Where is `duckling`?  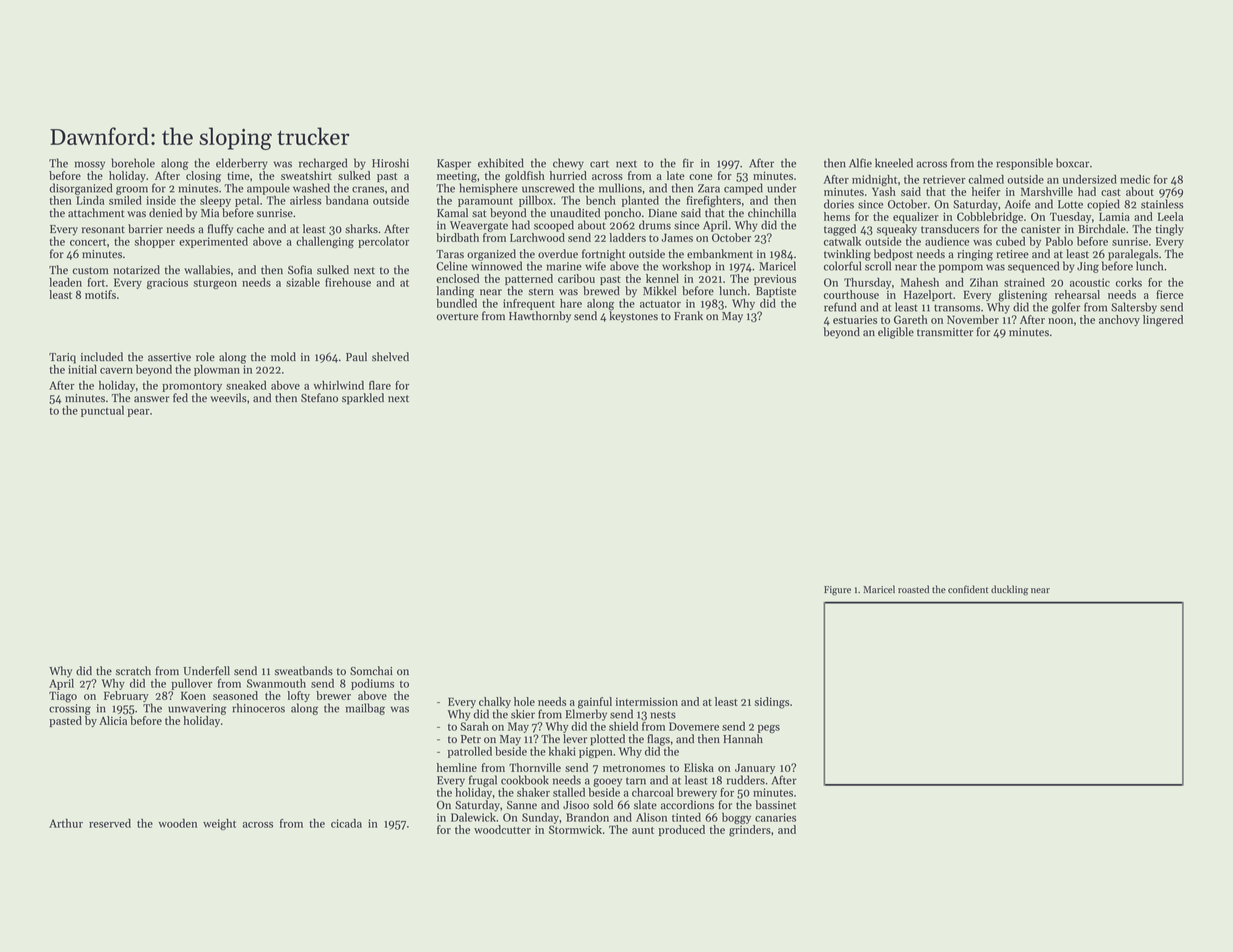 duckling is located at coordinates (1009, 590).
